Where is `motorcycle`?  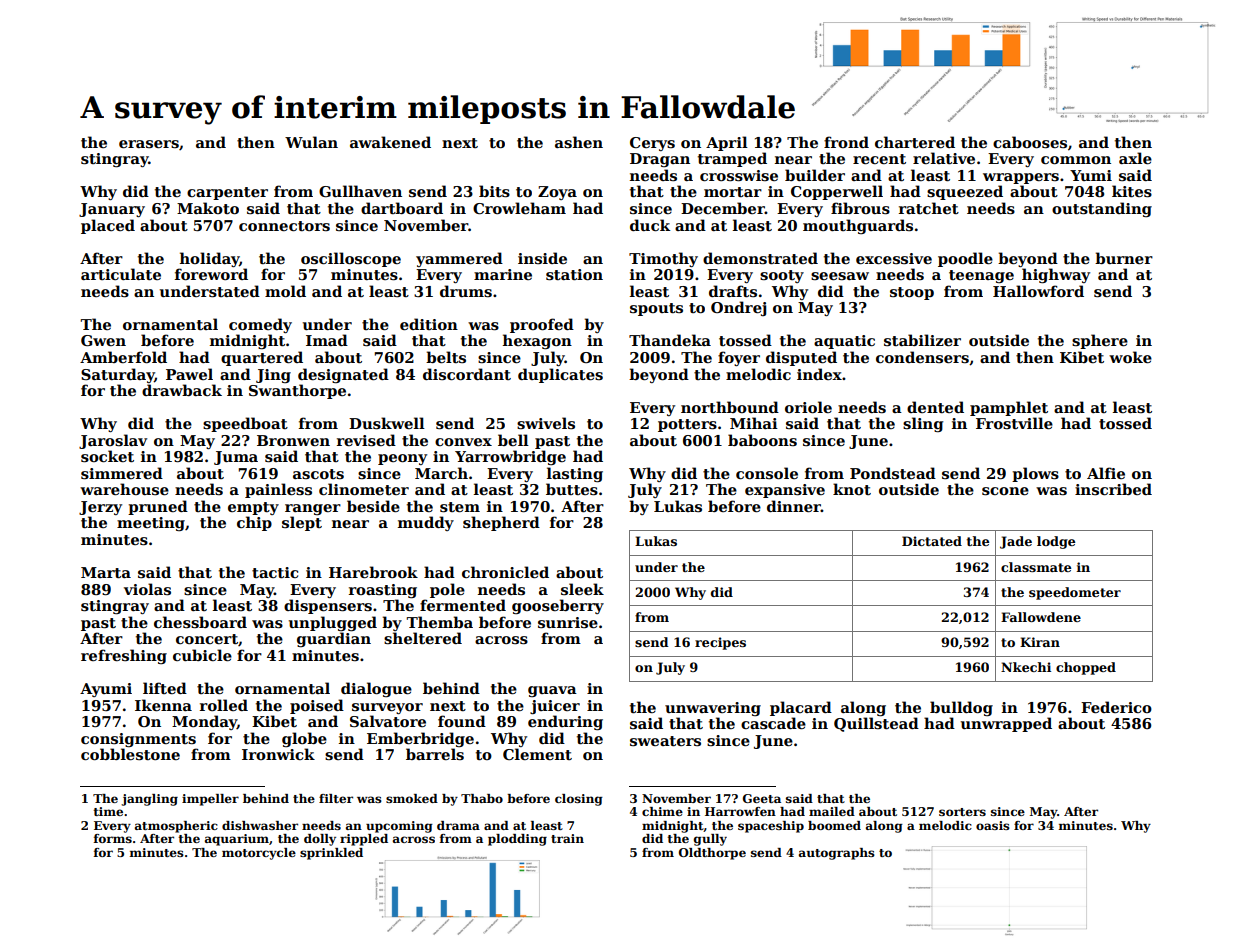 motorcycle is located at coordinates (259, 854).
